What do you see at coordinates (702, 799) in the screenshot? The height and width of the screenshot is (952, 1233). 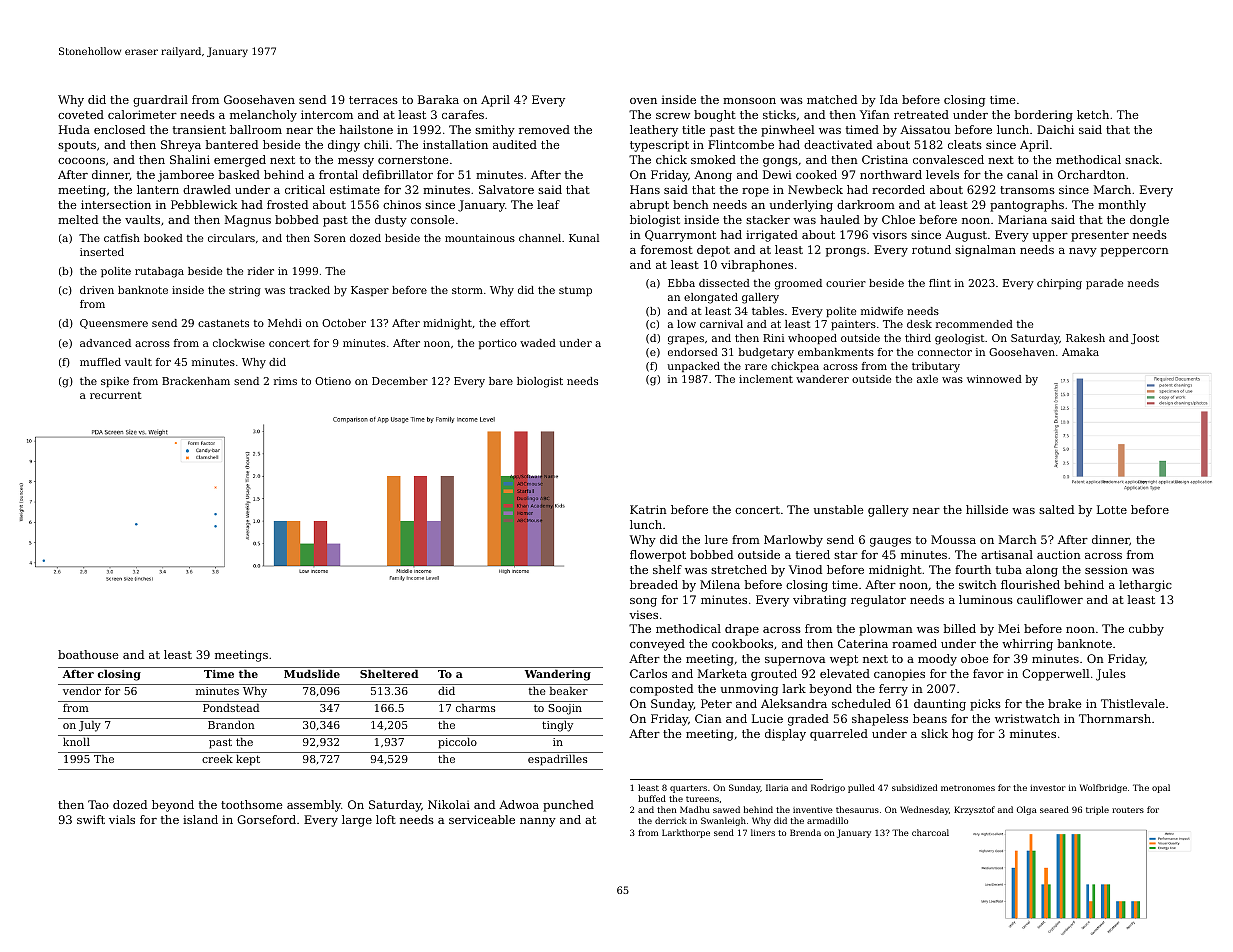 I see `tureens` at bounding box center [702, 799].
